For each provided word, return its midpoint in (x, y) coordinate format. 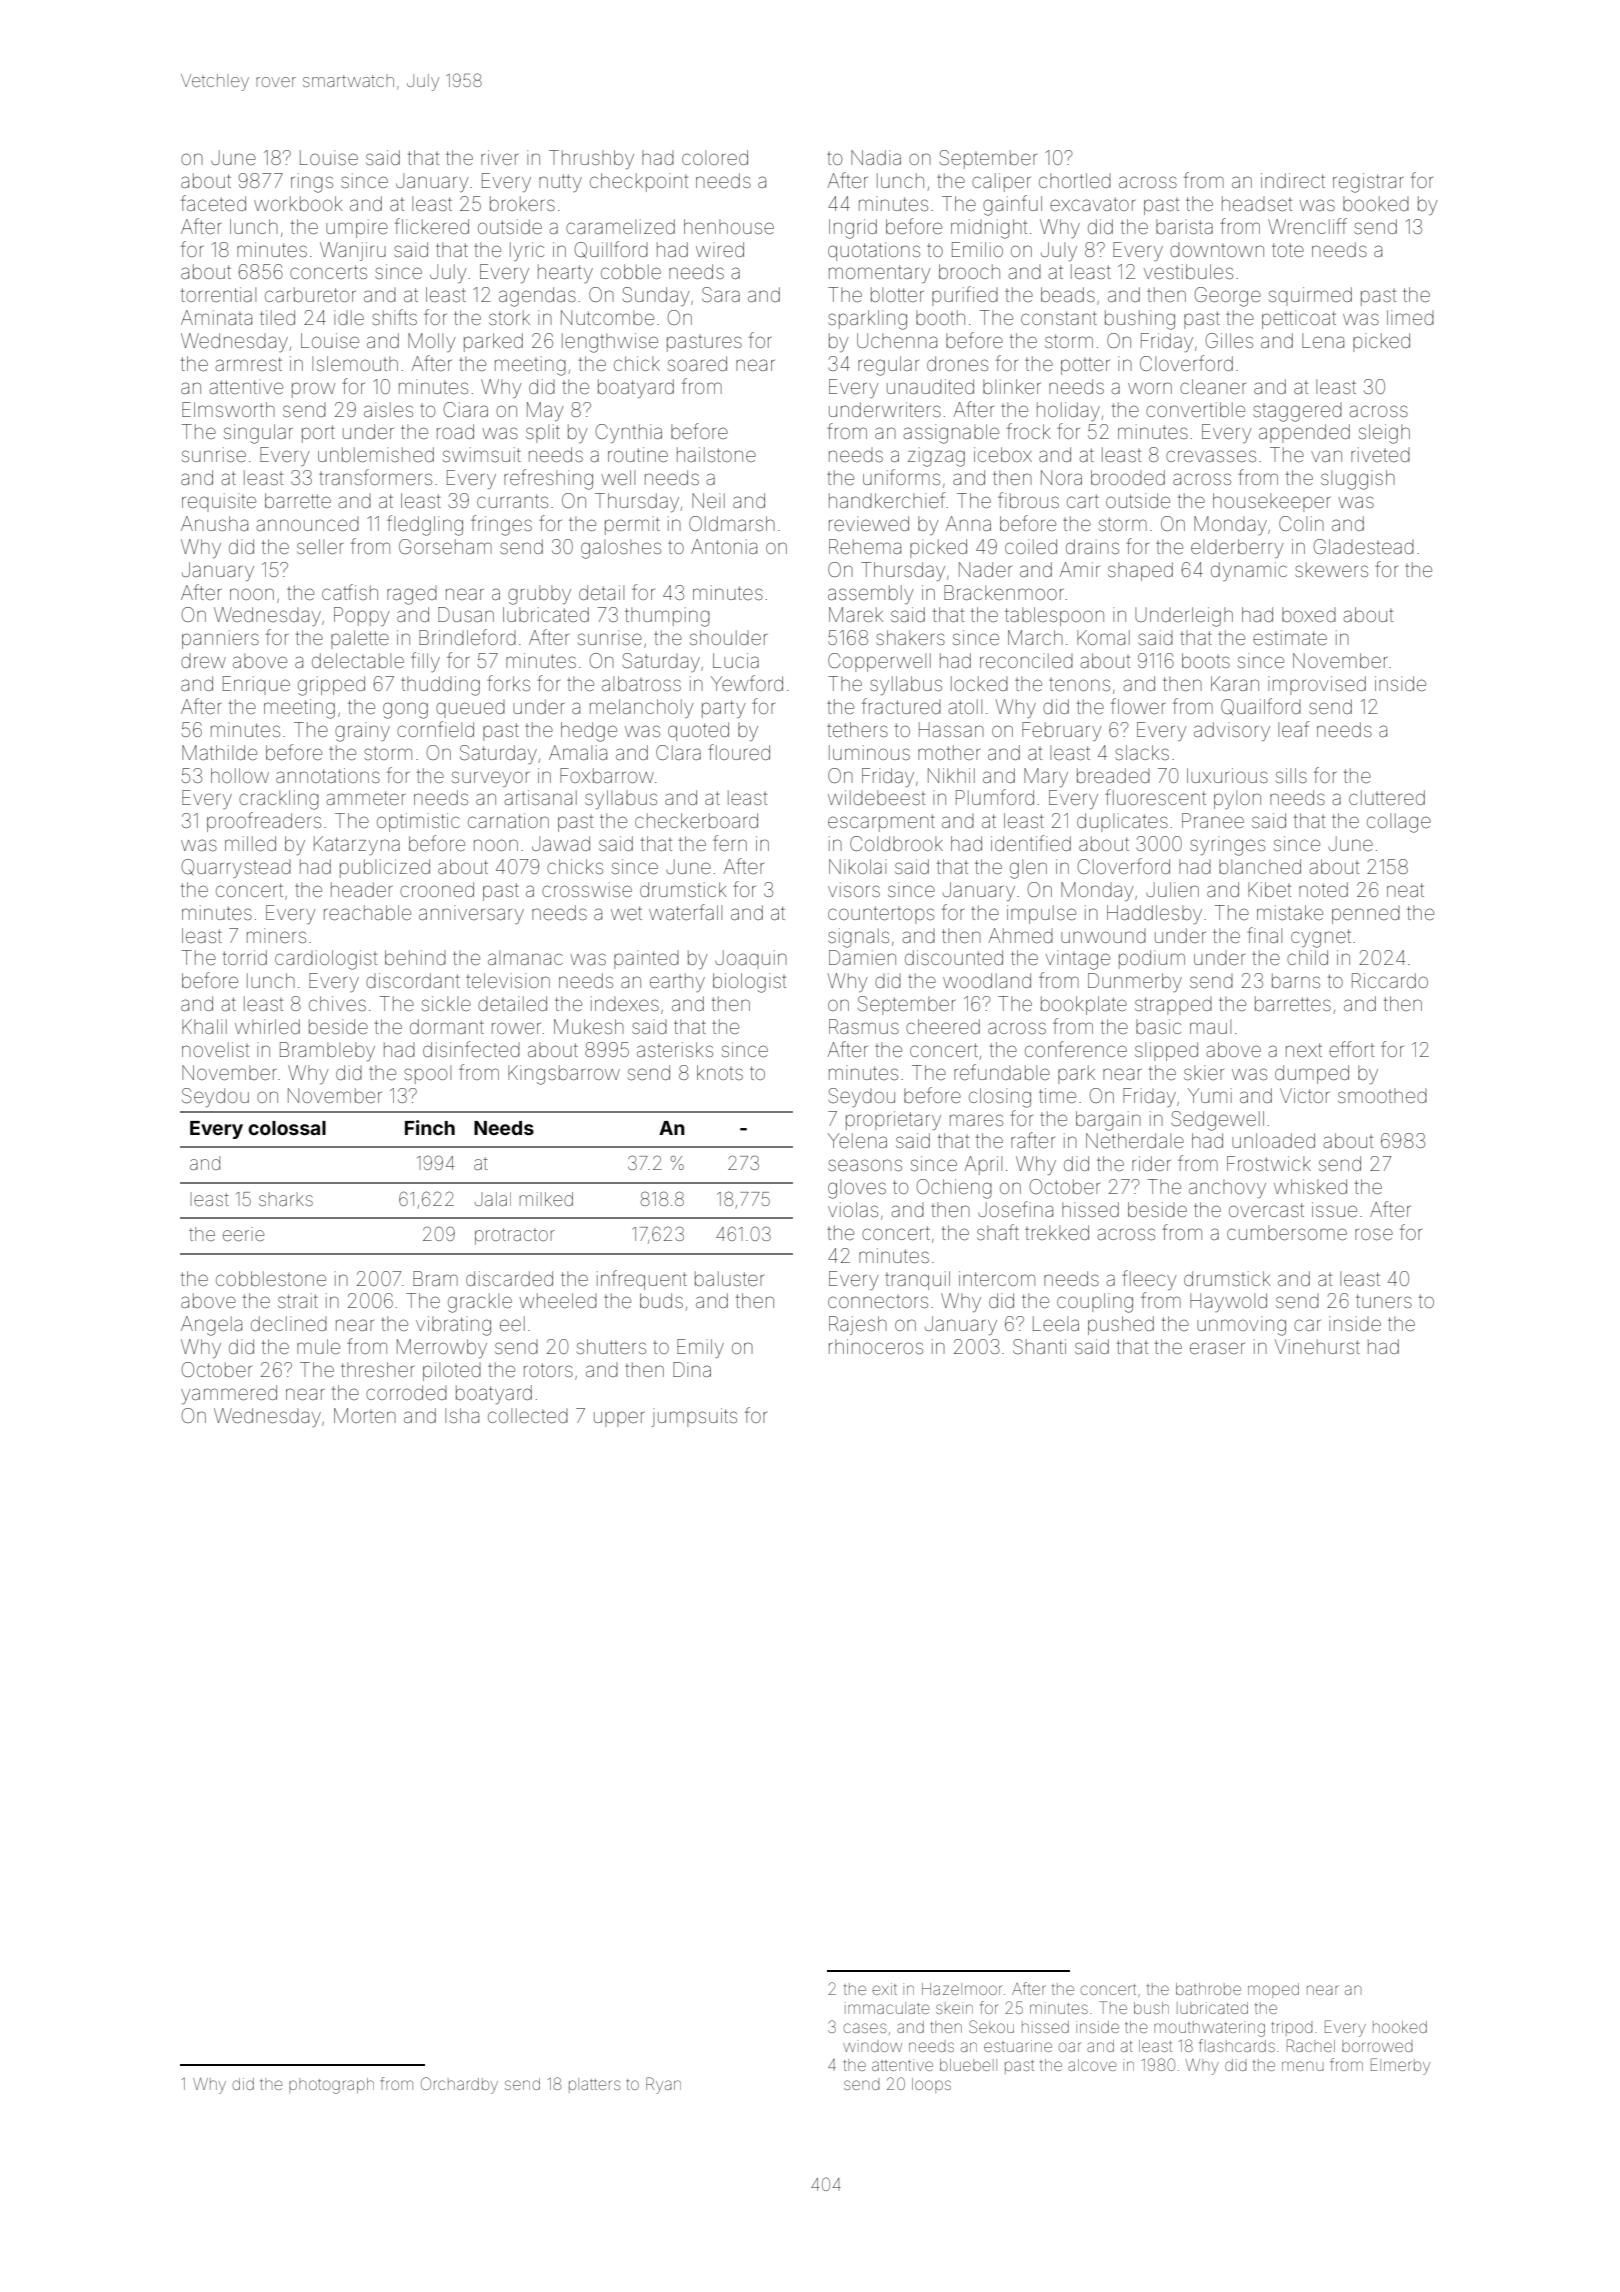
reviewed (869, 523)
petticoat (1299, 319)
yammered (229, 1394)
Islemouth (355, 363)
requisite (219, 502)
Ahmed (1021, 935)
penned (1366, 915)
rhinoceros (876, 1346)
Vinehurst (1317, 1346)
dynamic (1249, 571)
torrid (245, 957)
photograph (331, 2086)
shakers (910, 637)
